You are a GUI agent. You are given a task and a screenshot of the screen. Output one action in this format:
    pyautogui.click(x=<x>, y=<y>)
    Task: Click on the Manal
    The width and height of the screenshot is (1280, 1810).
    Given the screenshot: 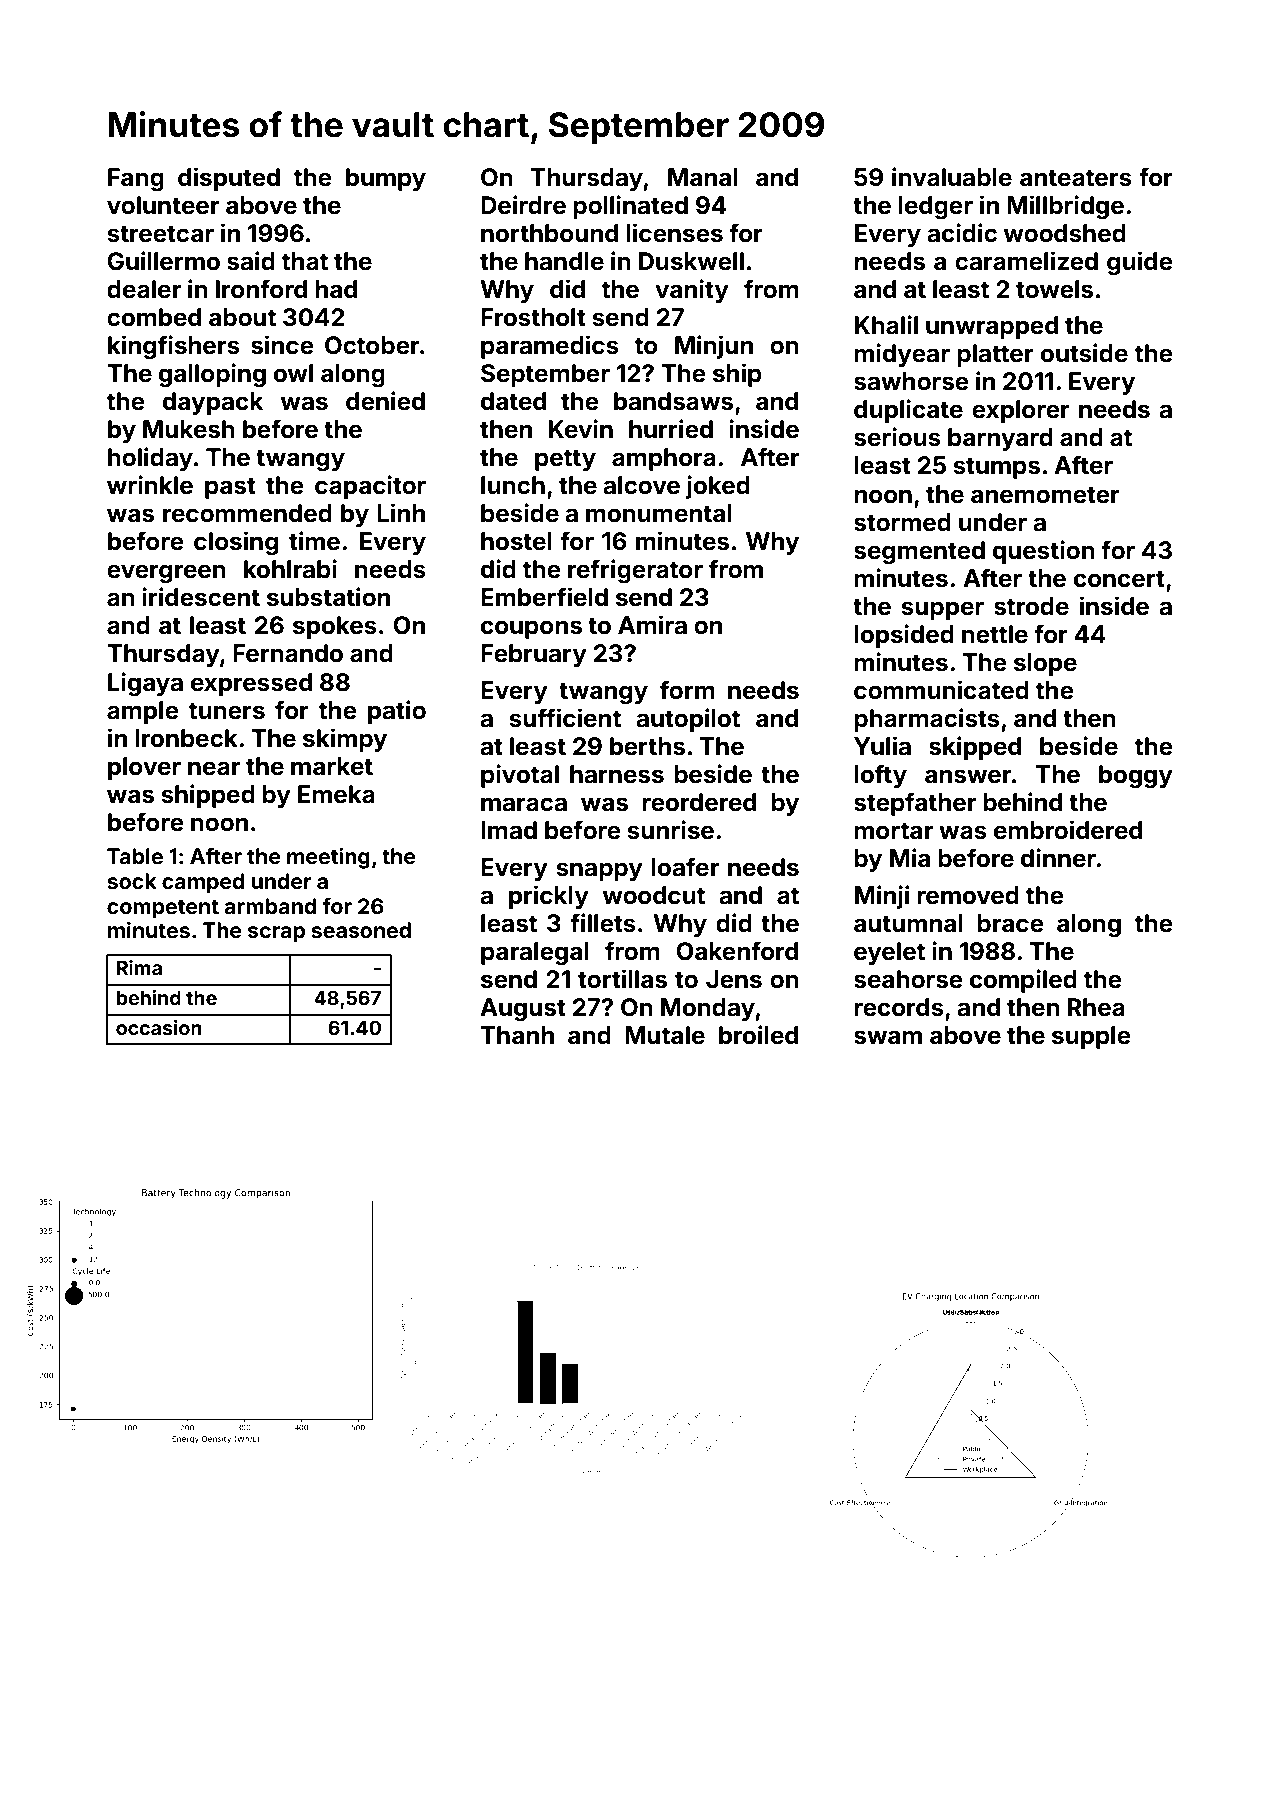 What is the action you would take?
    pyautogui.click(x=703, y=177)
